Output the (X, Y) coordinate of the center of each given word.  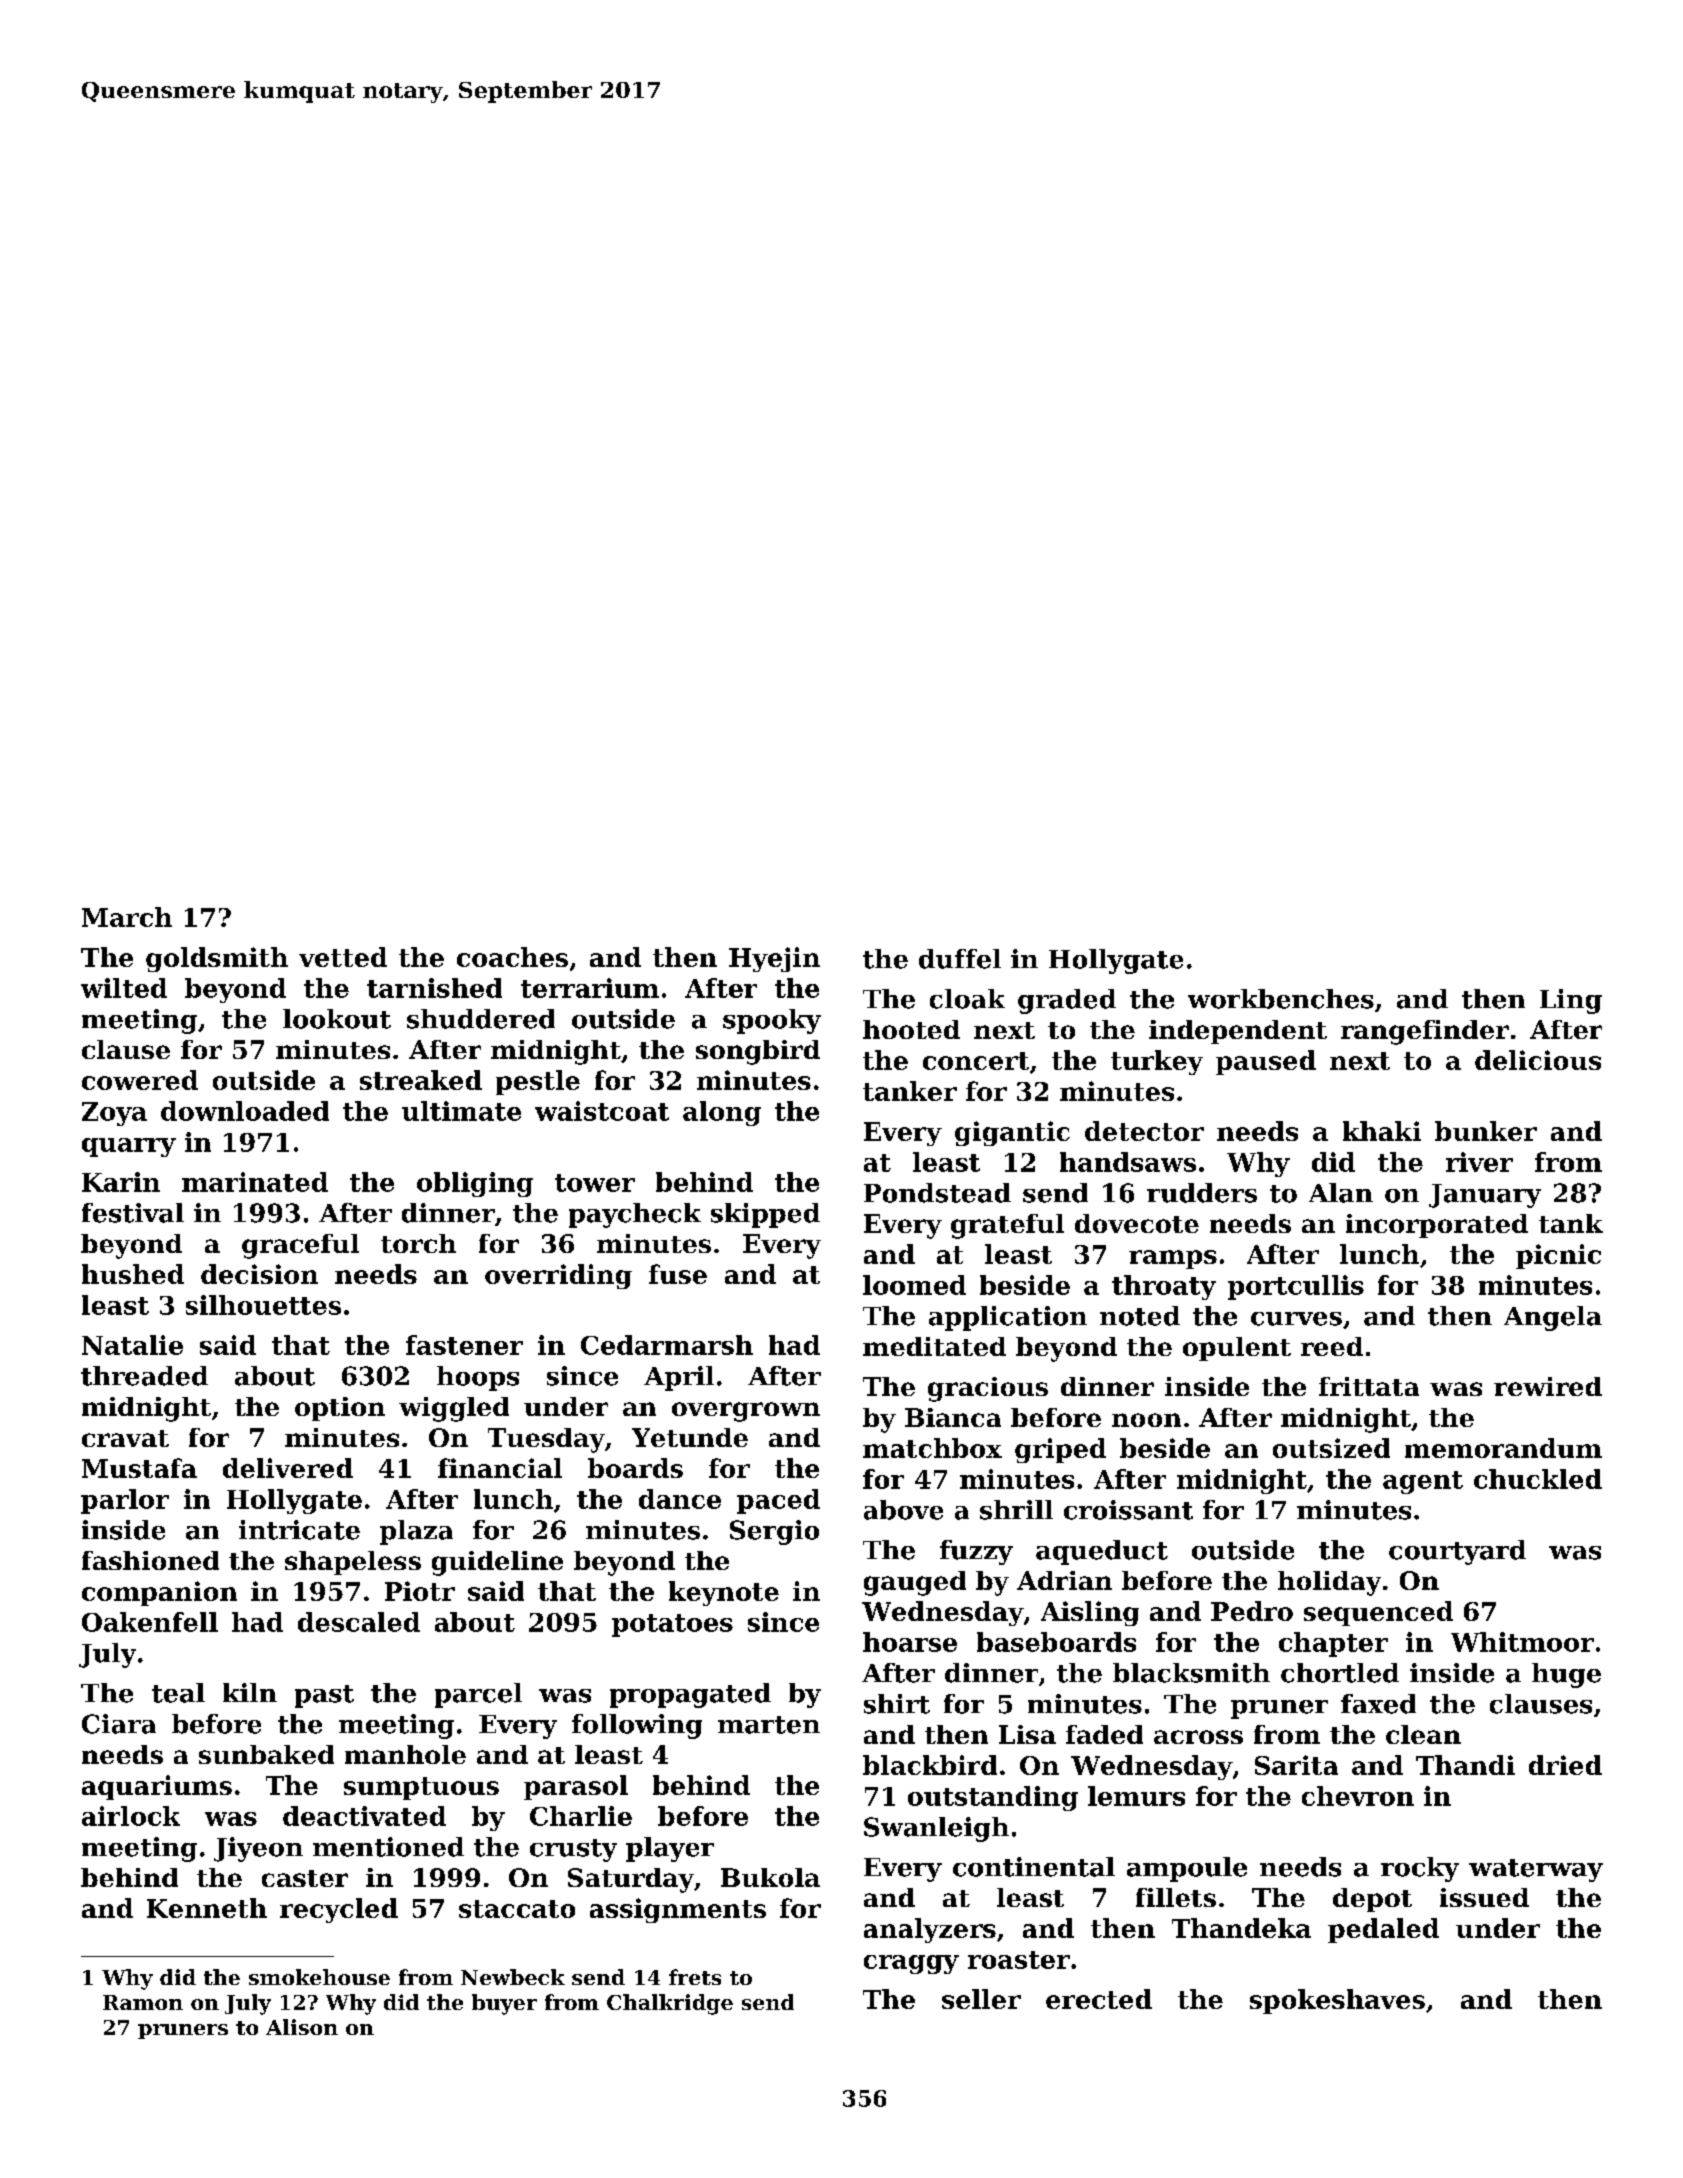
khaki (1382, 1131)
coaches (512, 957)
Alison (302, 2027)
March (127, 917)
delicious (1538, 1060)
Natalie (132, 1345)
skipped (765, 1215)
